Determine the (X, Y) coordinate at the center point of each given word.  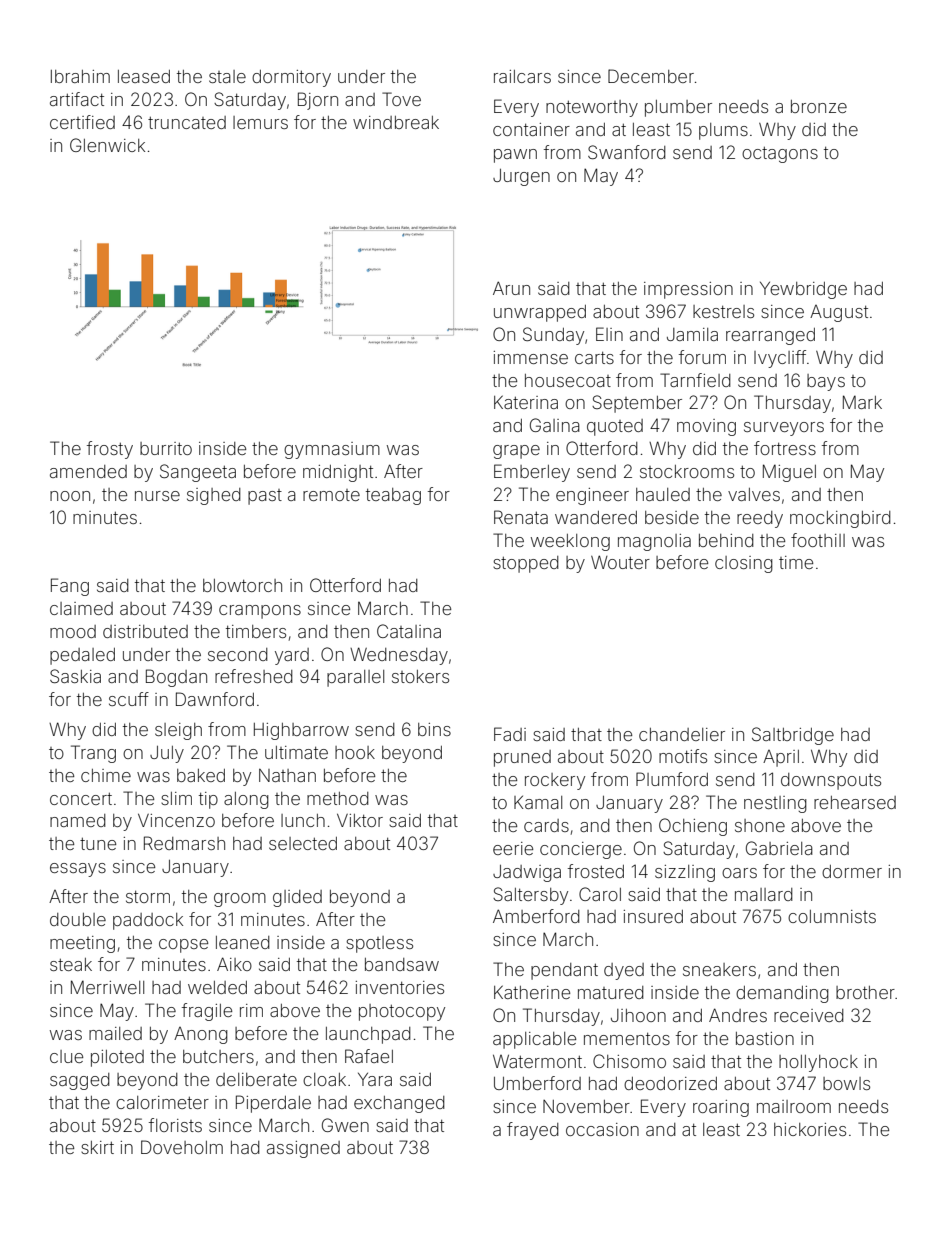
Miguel (789, 473)
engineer (592, 496)
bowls (846, 1083)
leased (144, 76)
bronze (819, 106)
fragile (207, 1012)
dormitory (291, 78)
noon (70, 496)
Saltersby (530, 896)
